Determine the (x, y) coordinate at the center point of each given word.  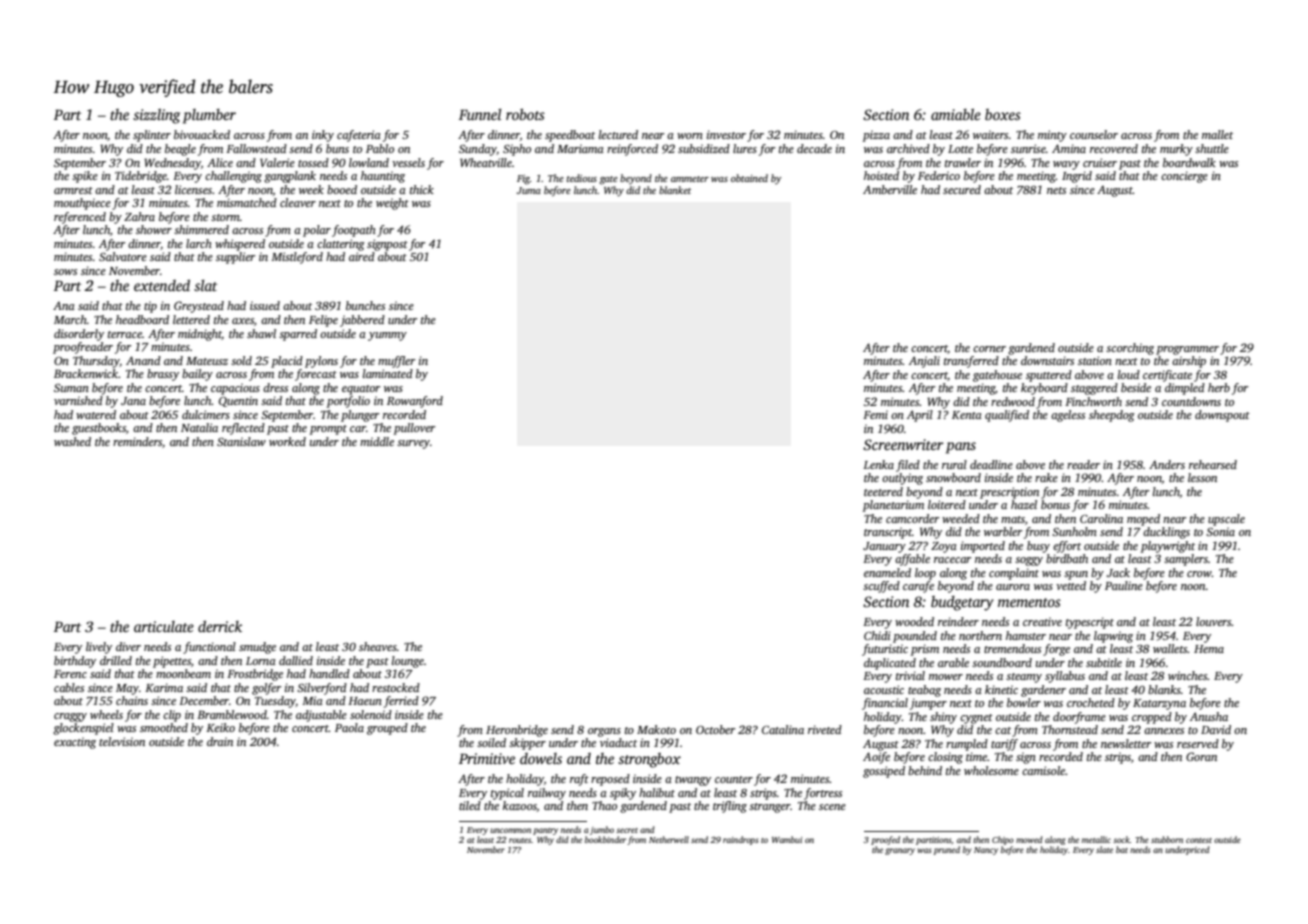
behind (925, 770)
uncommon (510, 830)
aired (362, 256)
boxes (1003, 114)
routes (520, 840)
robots (525, 114)
